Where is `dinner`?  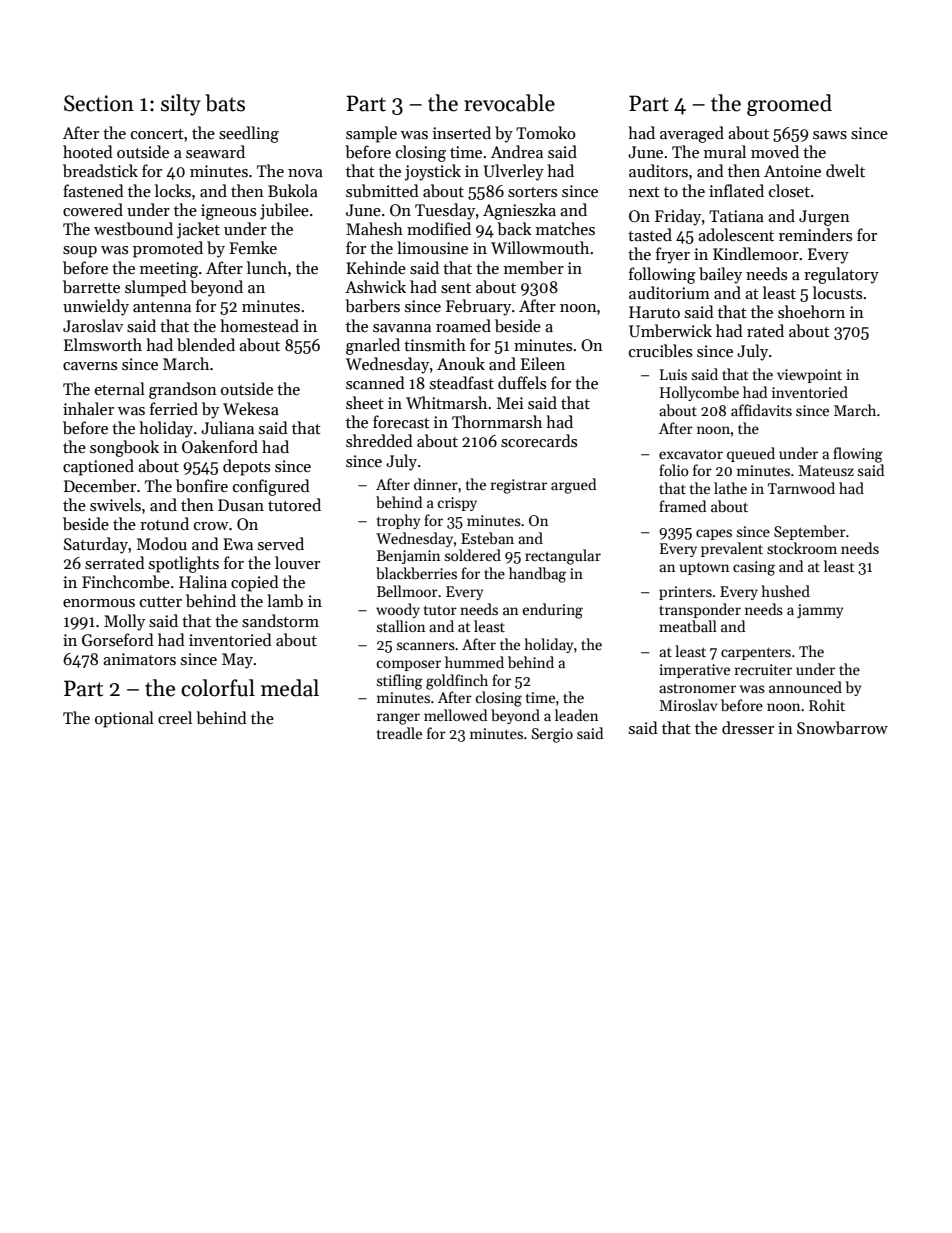 dinner is located at coordinates (436, 484).
